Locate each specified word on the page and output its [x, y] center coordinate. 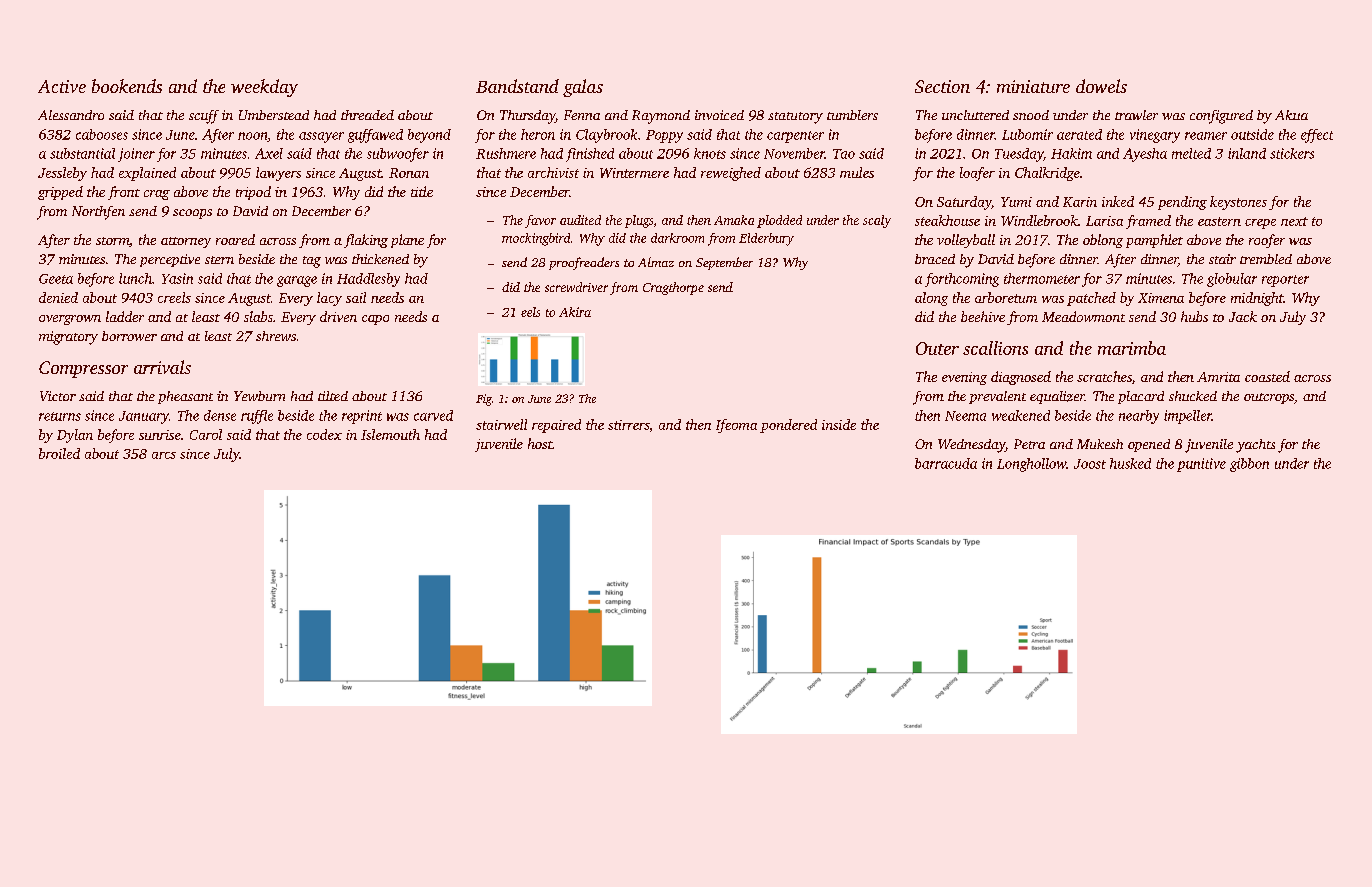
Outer [937, 348]
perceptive [170, 260]
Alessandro [71, 115]
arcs [164, 455]
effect [1317, 136]
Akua [1291, 115]
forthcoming [962, 280]
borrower [129, 336]
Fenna [582, 115]
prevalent [997, 397]
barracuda [946, 463]
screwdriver [576, 287]
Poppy [664, 136]
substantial [82, 153]
